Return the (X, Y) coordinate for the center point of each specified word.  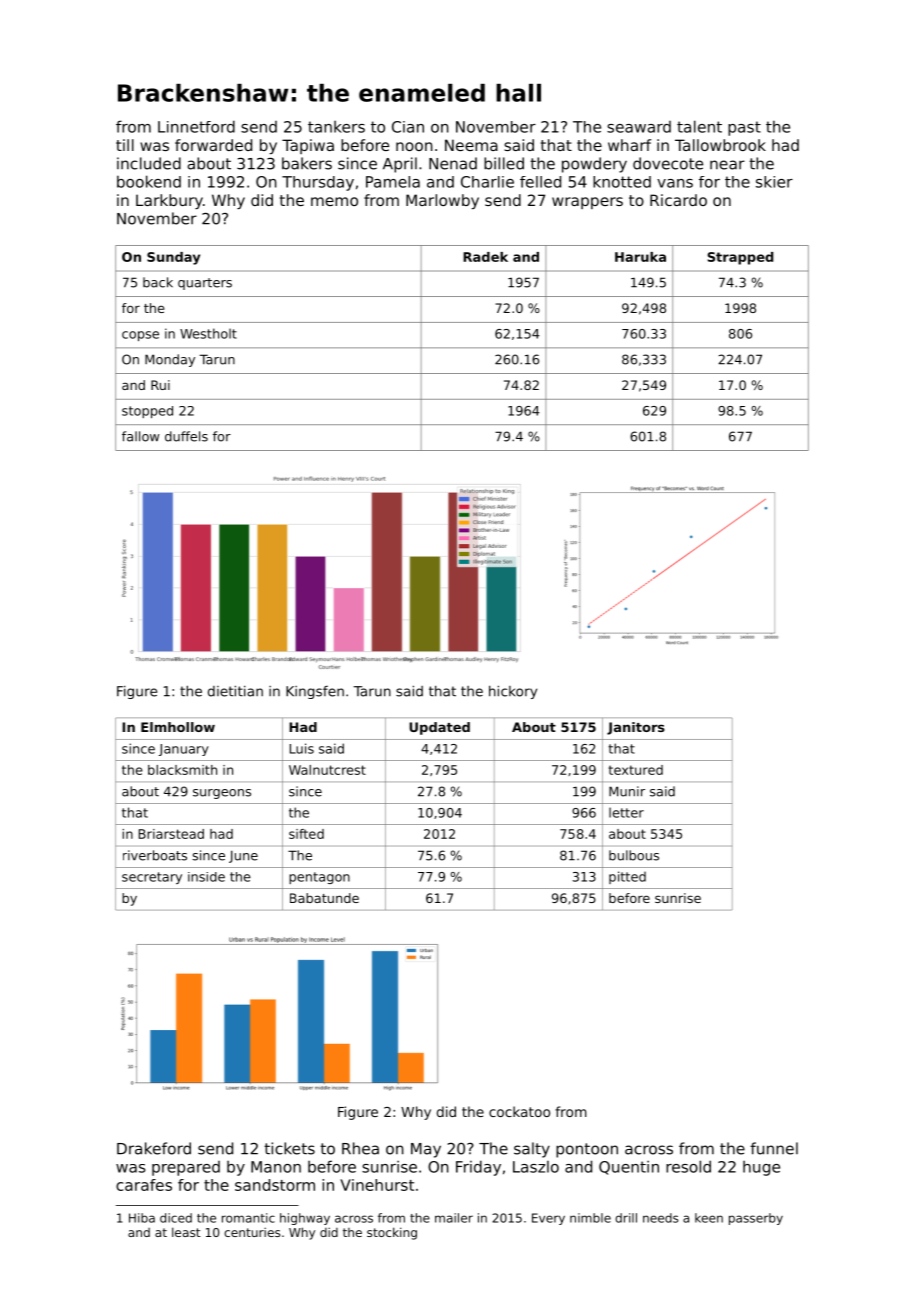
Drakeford (154, 1148)
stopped (147, 412)
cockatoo (519, 1111)
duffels (186, 436)
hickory (513, 692)
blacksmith (182, 770)
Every (548, 1219)
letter (626, 812)
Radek (485, 257)
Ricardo (678, 200)
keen (709, 1218)
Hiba (142, 1218)
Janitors (636, 728)
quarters (205, 284)
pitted (627, 877)
